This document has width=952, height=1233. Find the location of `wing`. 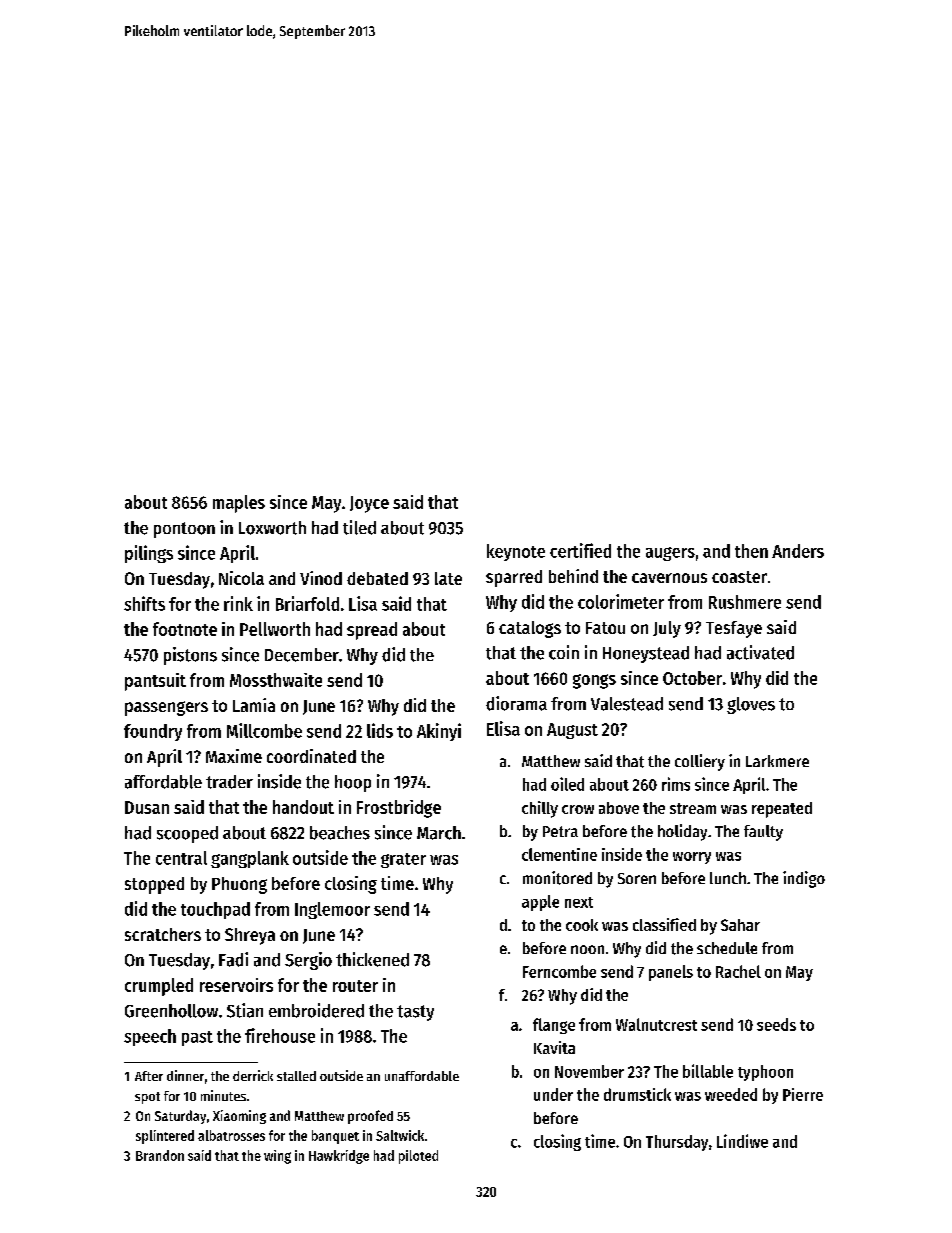

wing is located at coordinates (277, 1157).
